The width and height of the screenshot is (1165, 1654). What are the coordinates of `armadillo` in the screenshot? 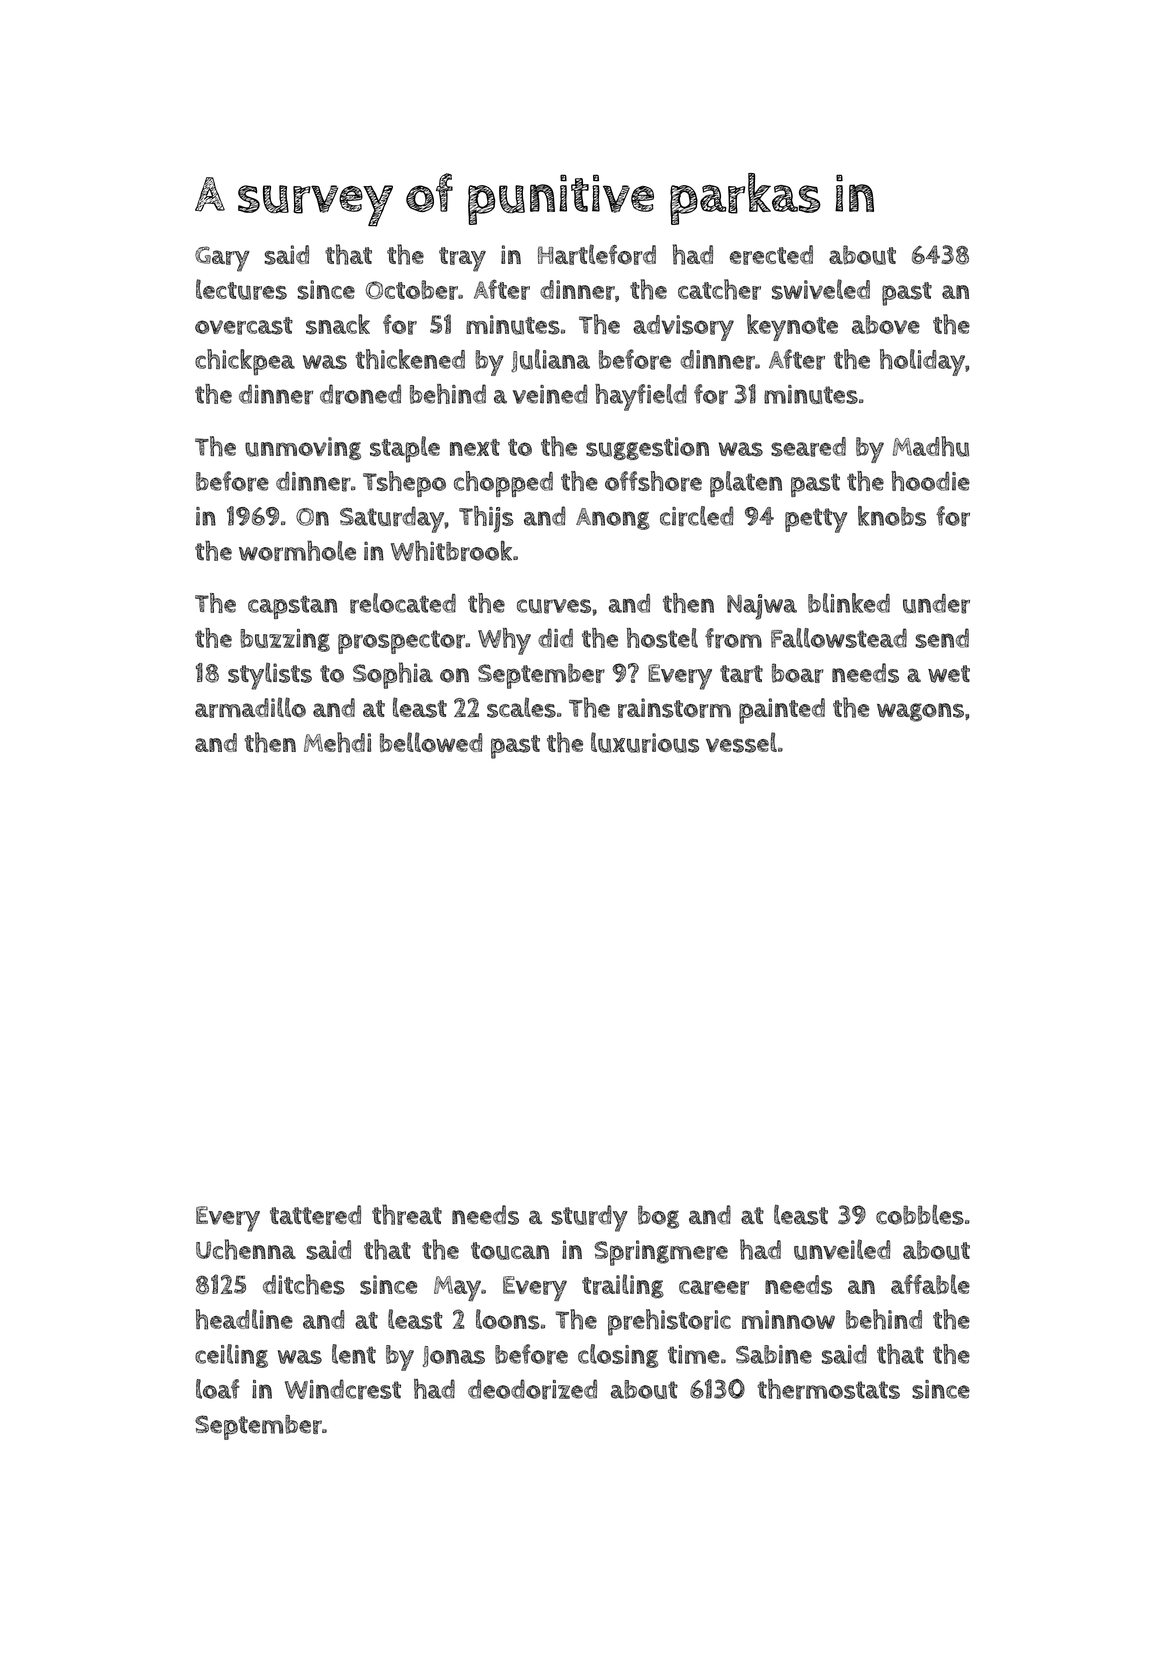 It's located at (250, 707).
